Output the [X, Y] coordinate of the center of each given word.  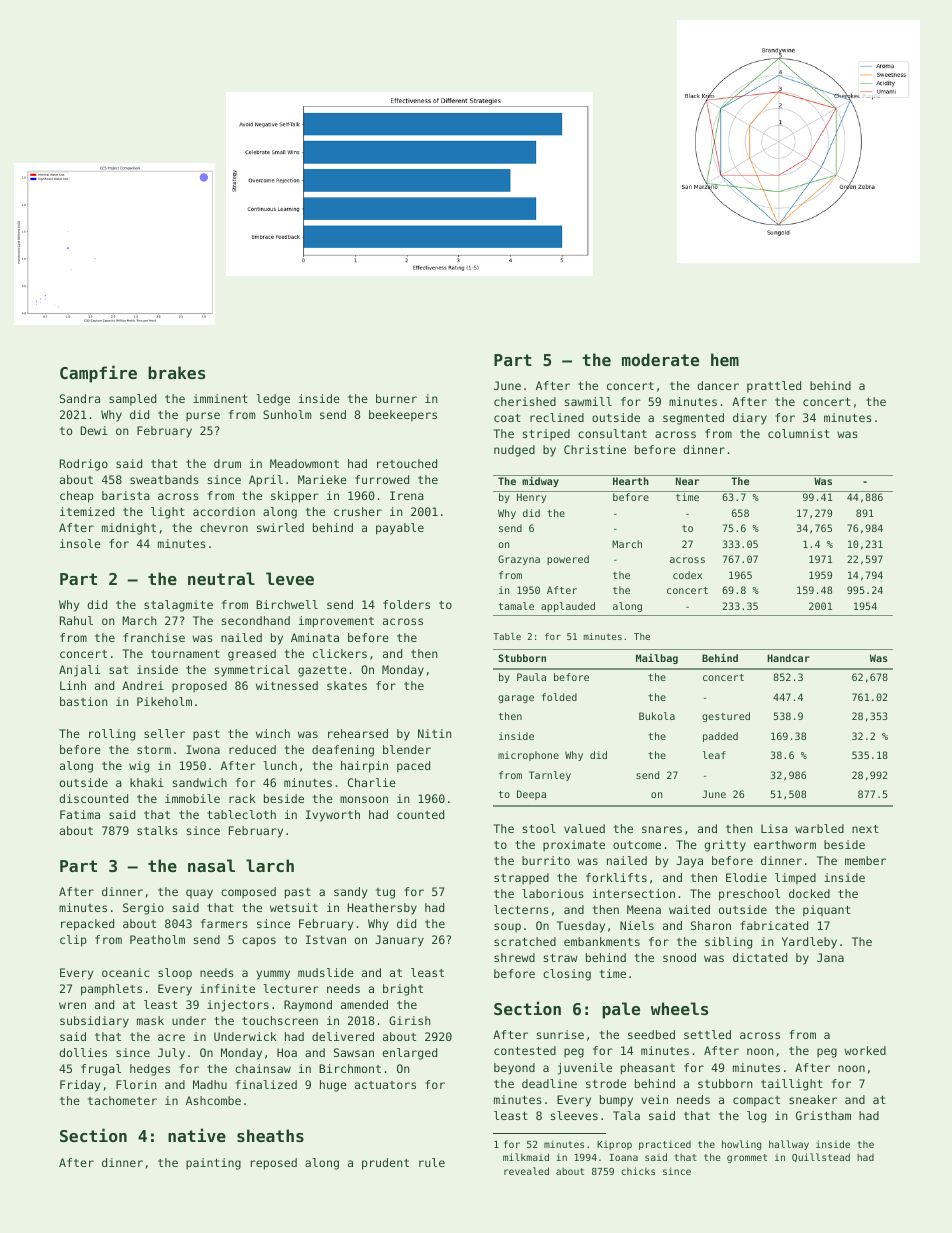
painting [213, 1164]
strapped [521, 879]
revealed [526, 1171]
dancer [718, 385]
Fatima [80, 814]
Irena [407, 495]
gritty [725, 846]
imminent [220, 398]
